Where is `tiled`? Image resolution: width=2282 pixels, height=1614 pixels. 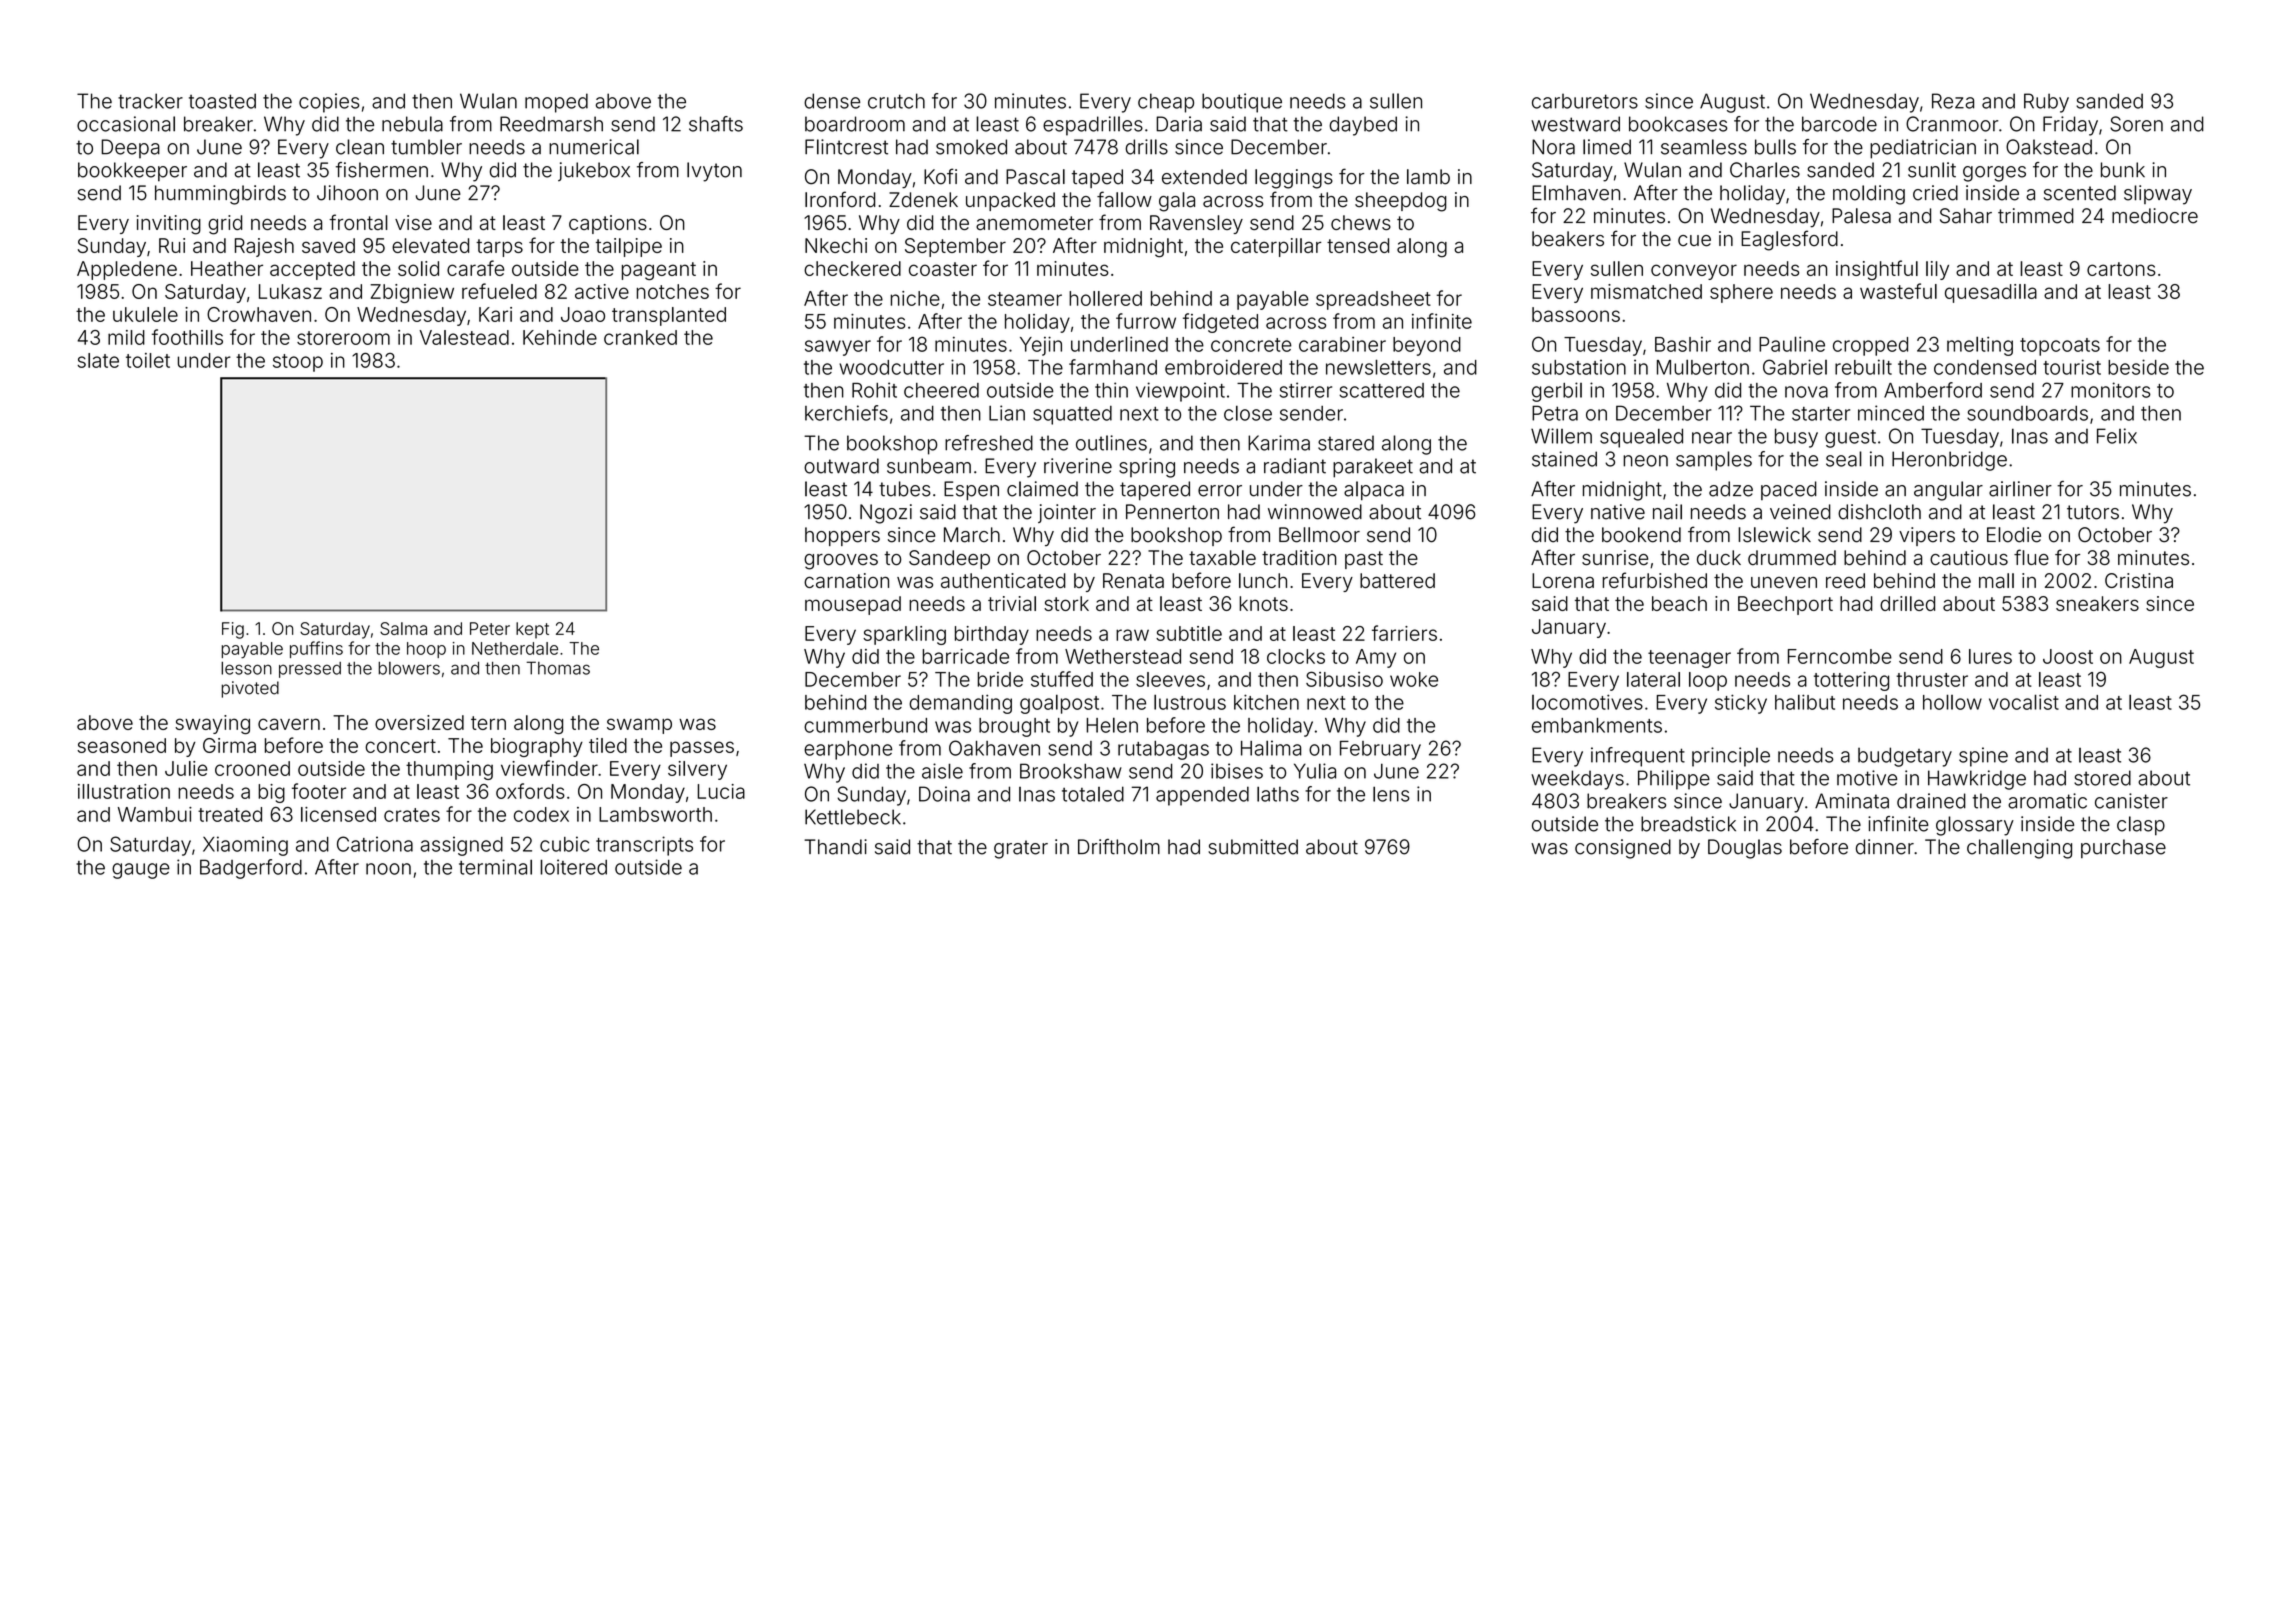
tiled is located at coordinates (608, 745).
